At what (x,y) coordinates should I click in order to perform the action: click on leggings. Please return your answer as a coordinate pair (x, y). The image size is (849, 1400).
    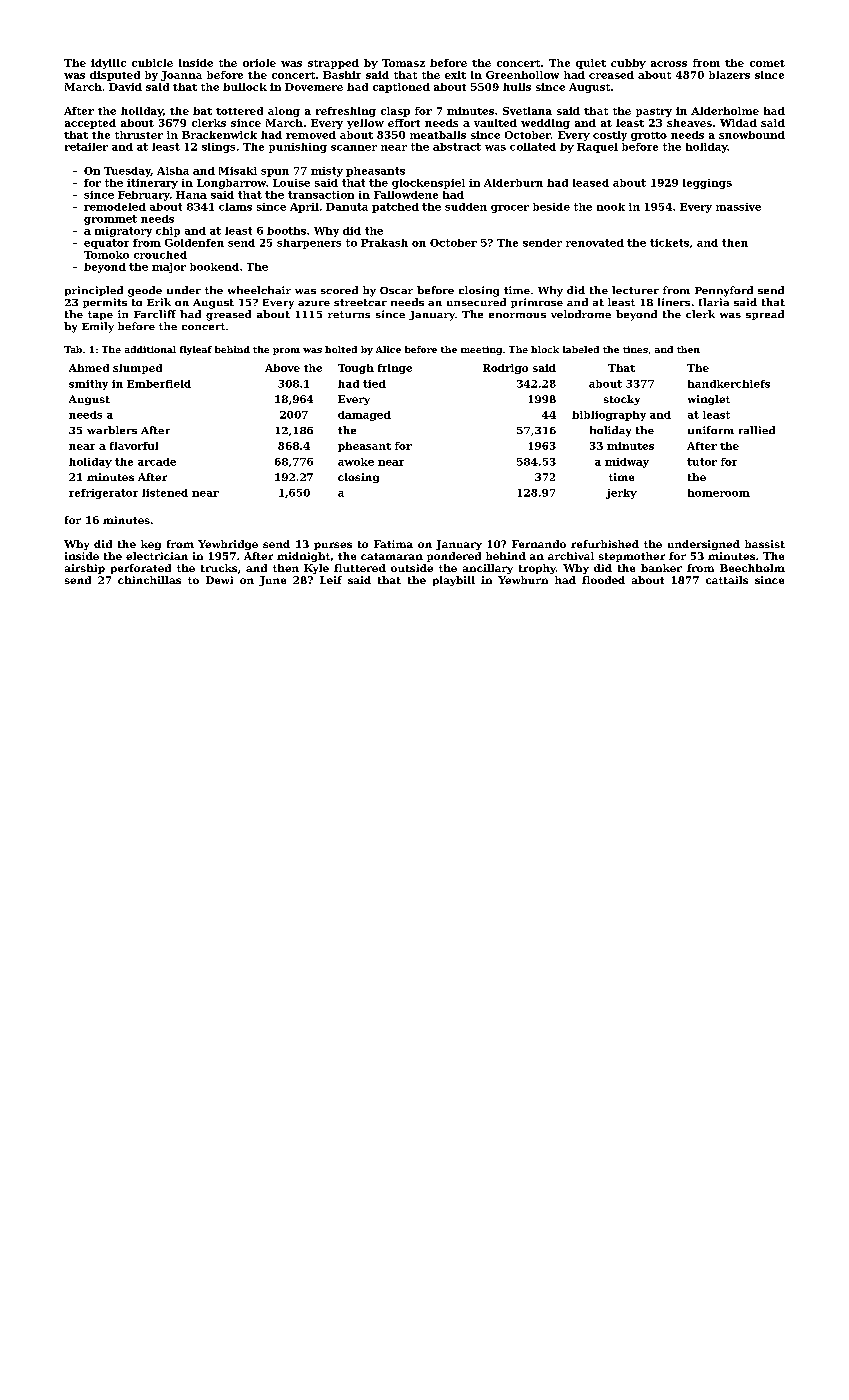
    Looking at the image, I should click on (707, 184).
